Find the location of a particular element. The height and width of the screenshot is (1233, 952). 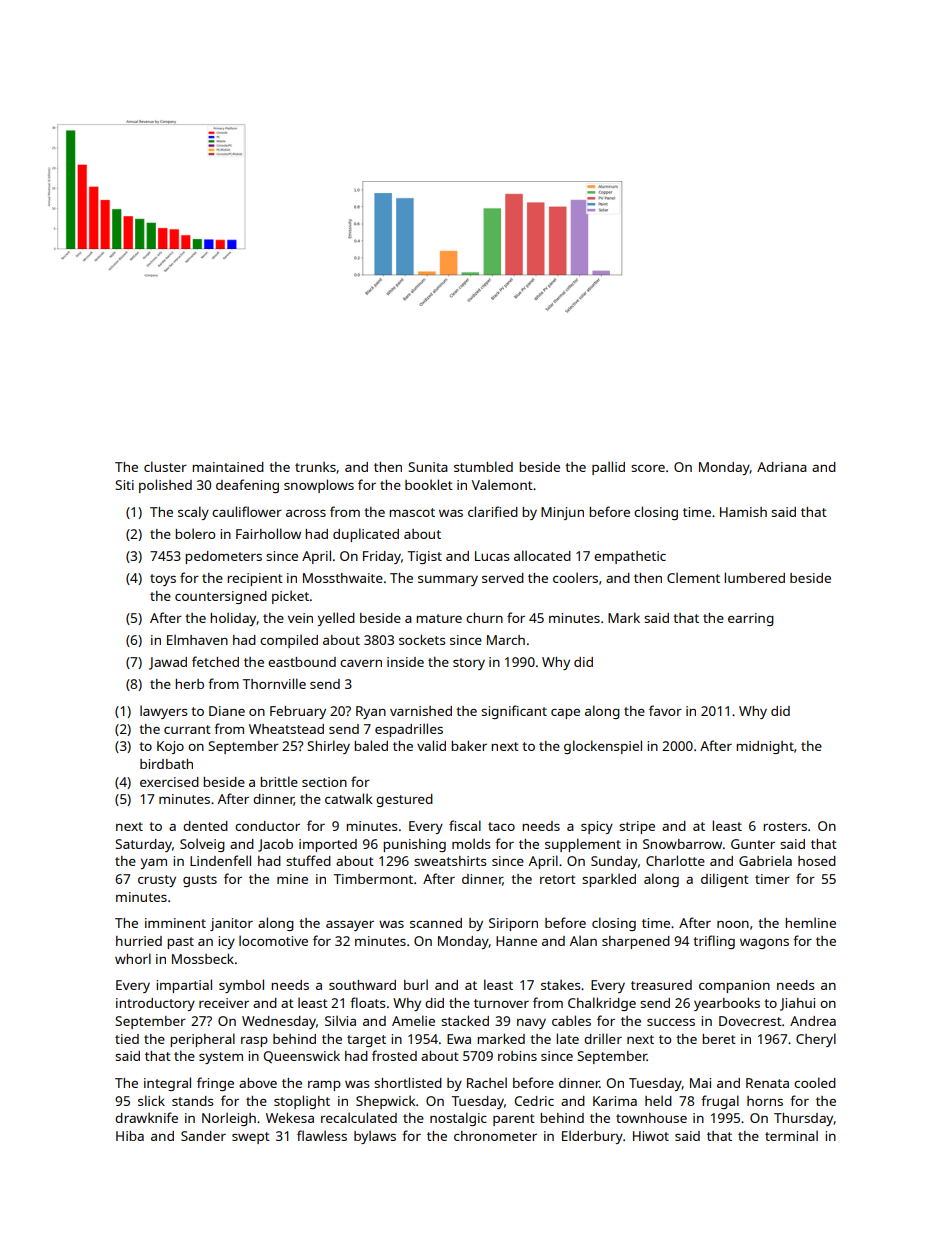

Alan is located at coordinates (583, 940).
